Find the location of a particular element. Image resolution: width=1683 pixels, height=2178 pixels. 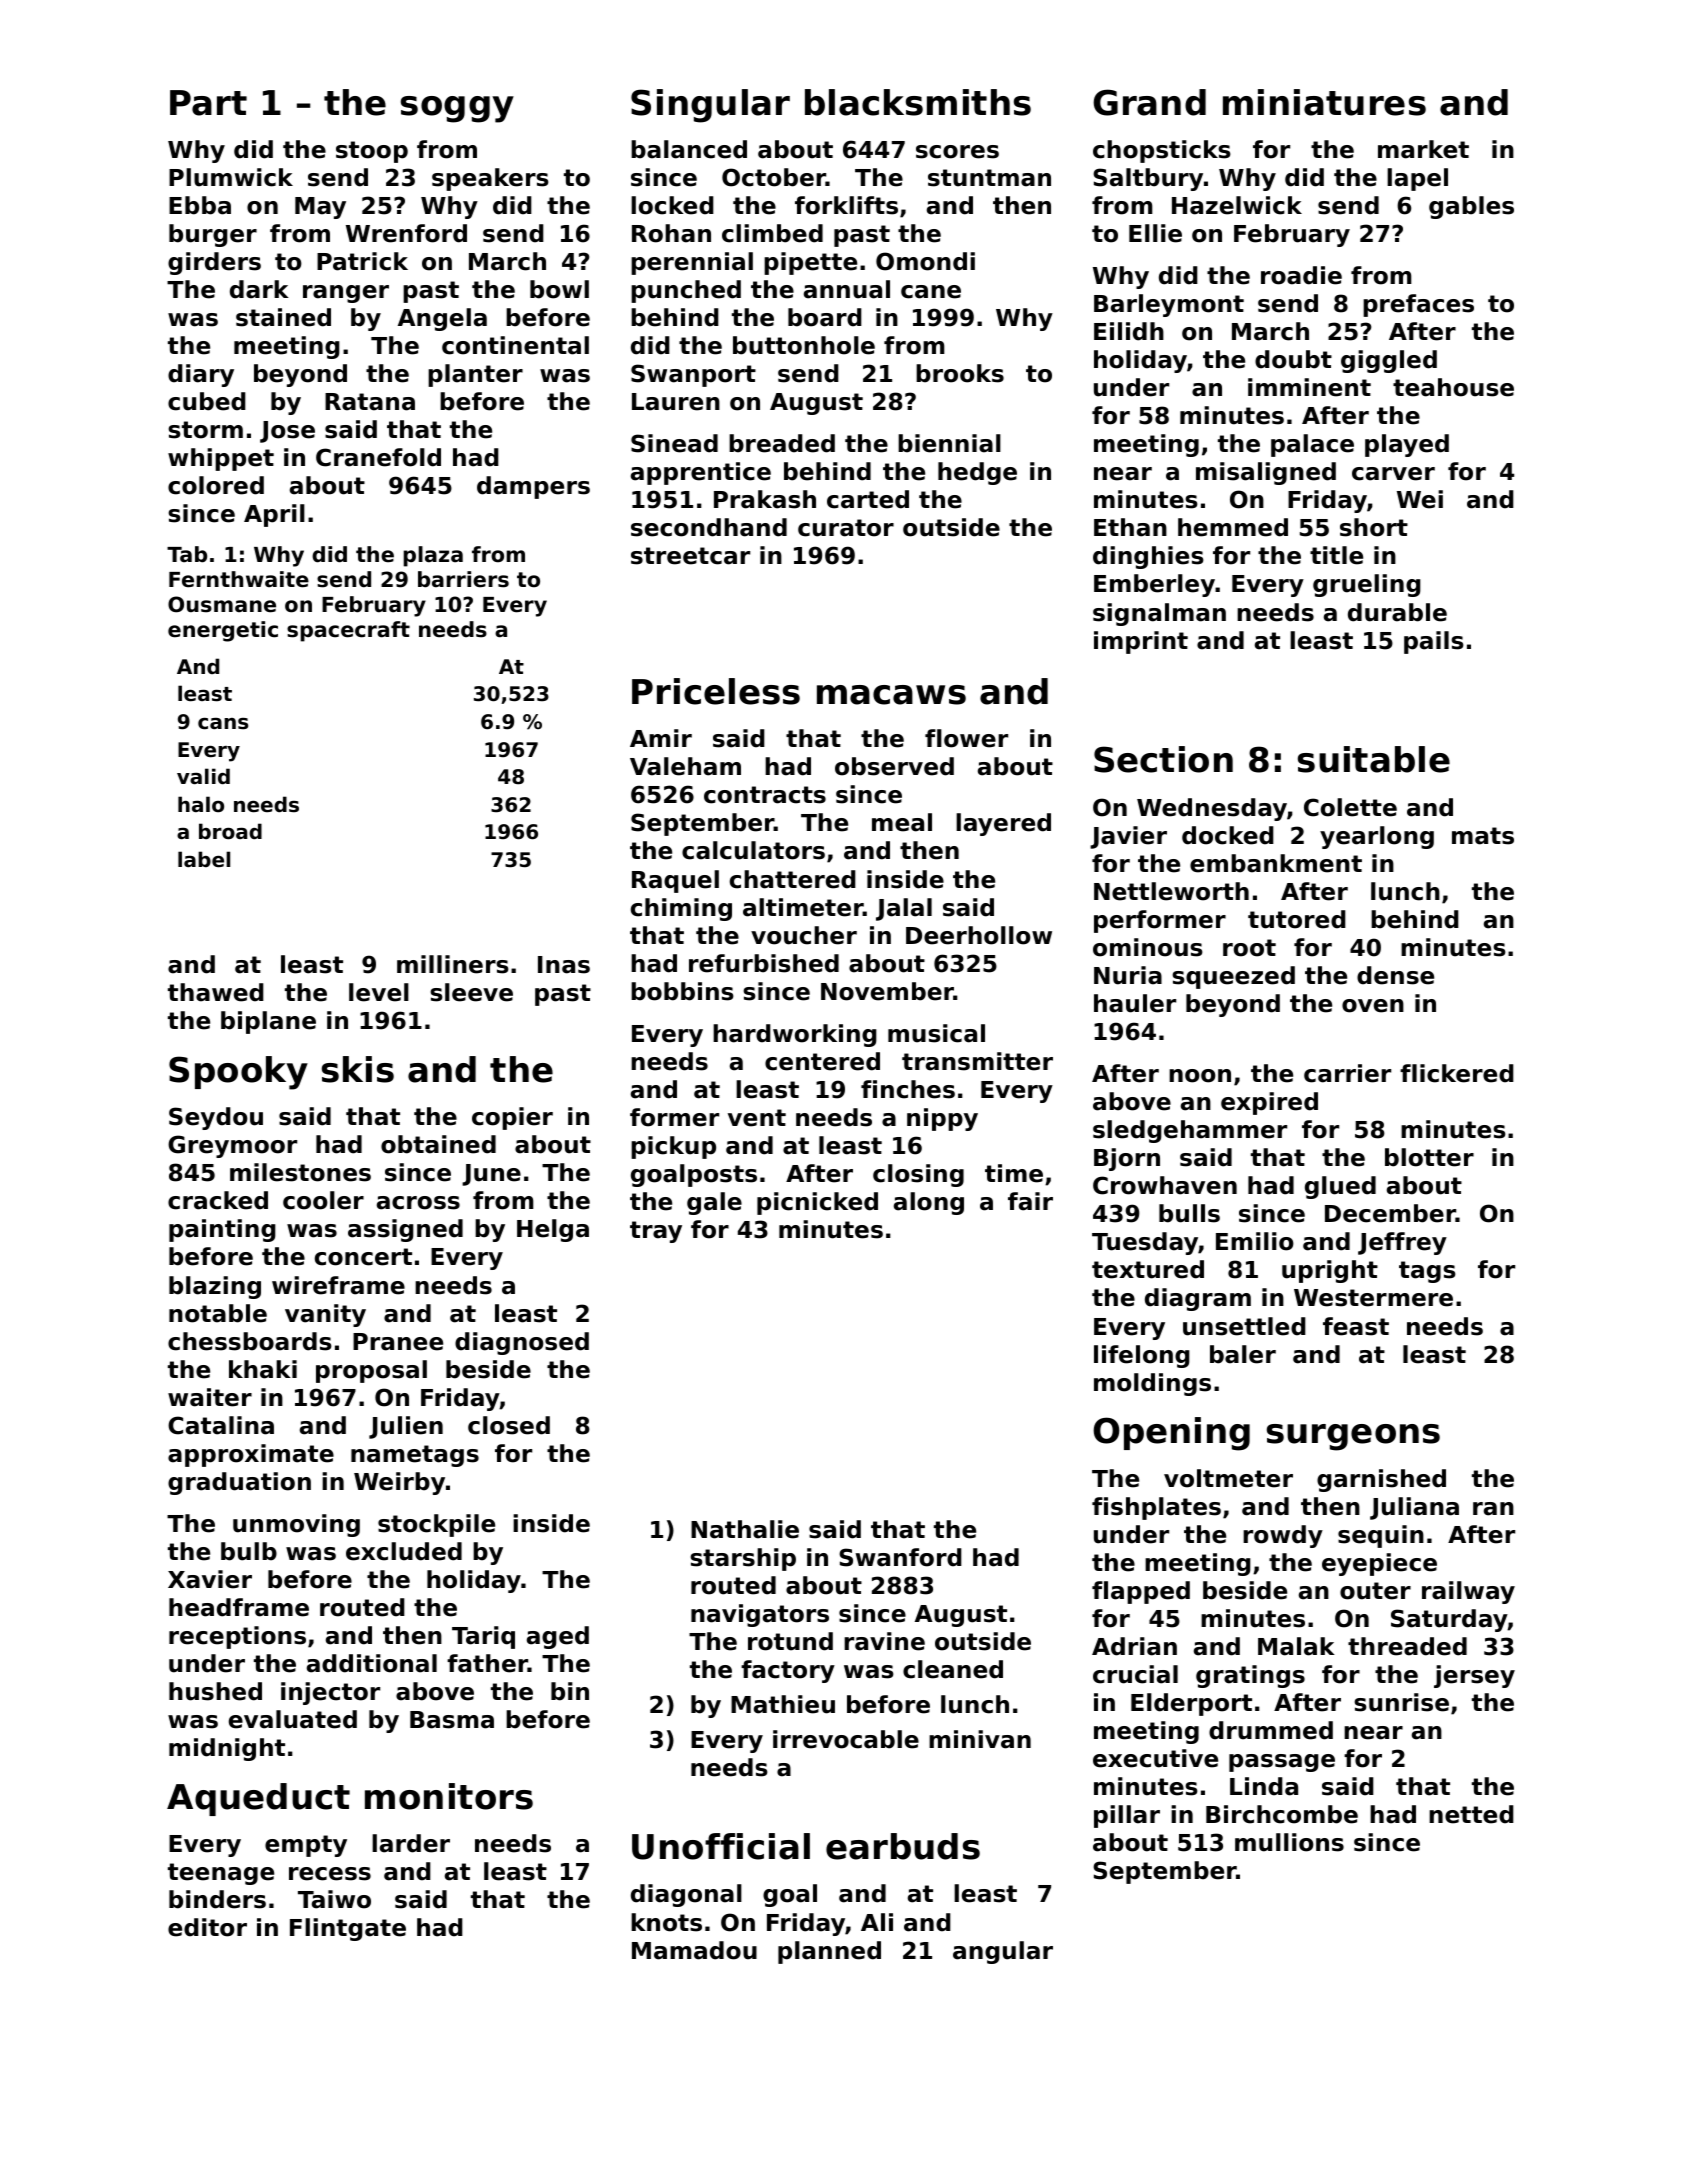

miniatures is located at coordinates (1324, 102).
